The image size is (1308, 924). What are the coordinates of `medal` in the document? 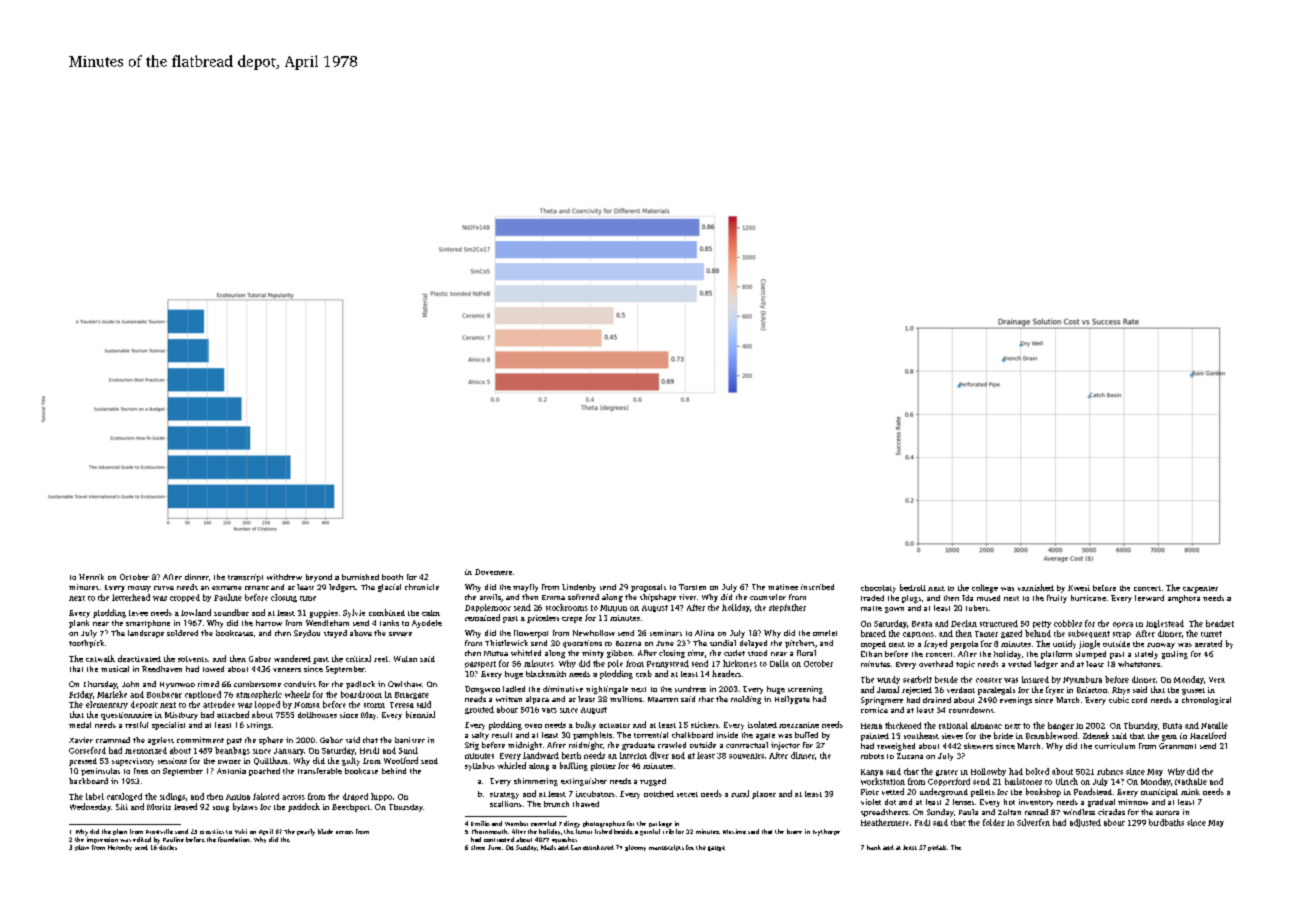 It's located at (80, 725).
